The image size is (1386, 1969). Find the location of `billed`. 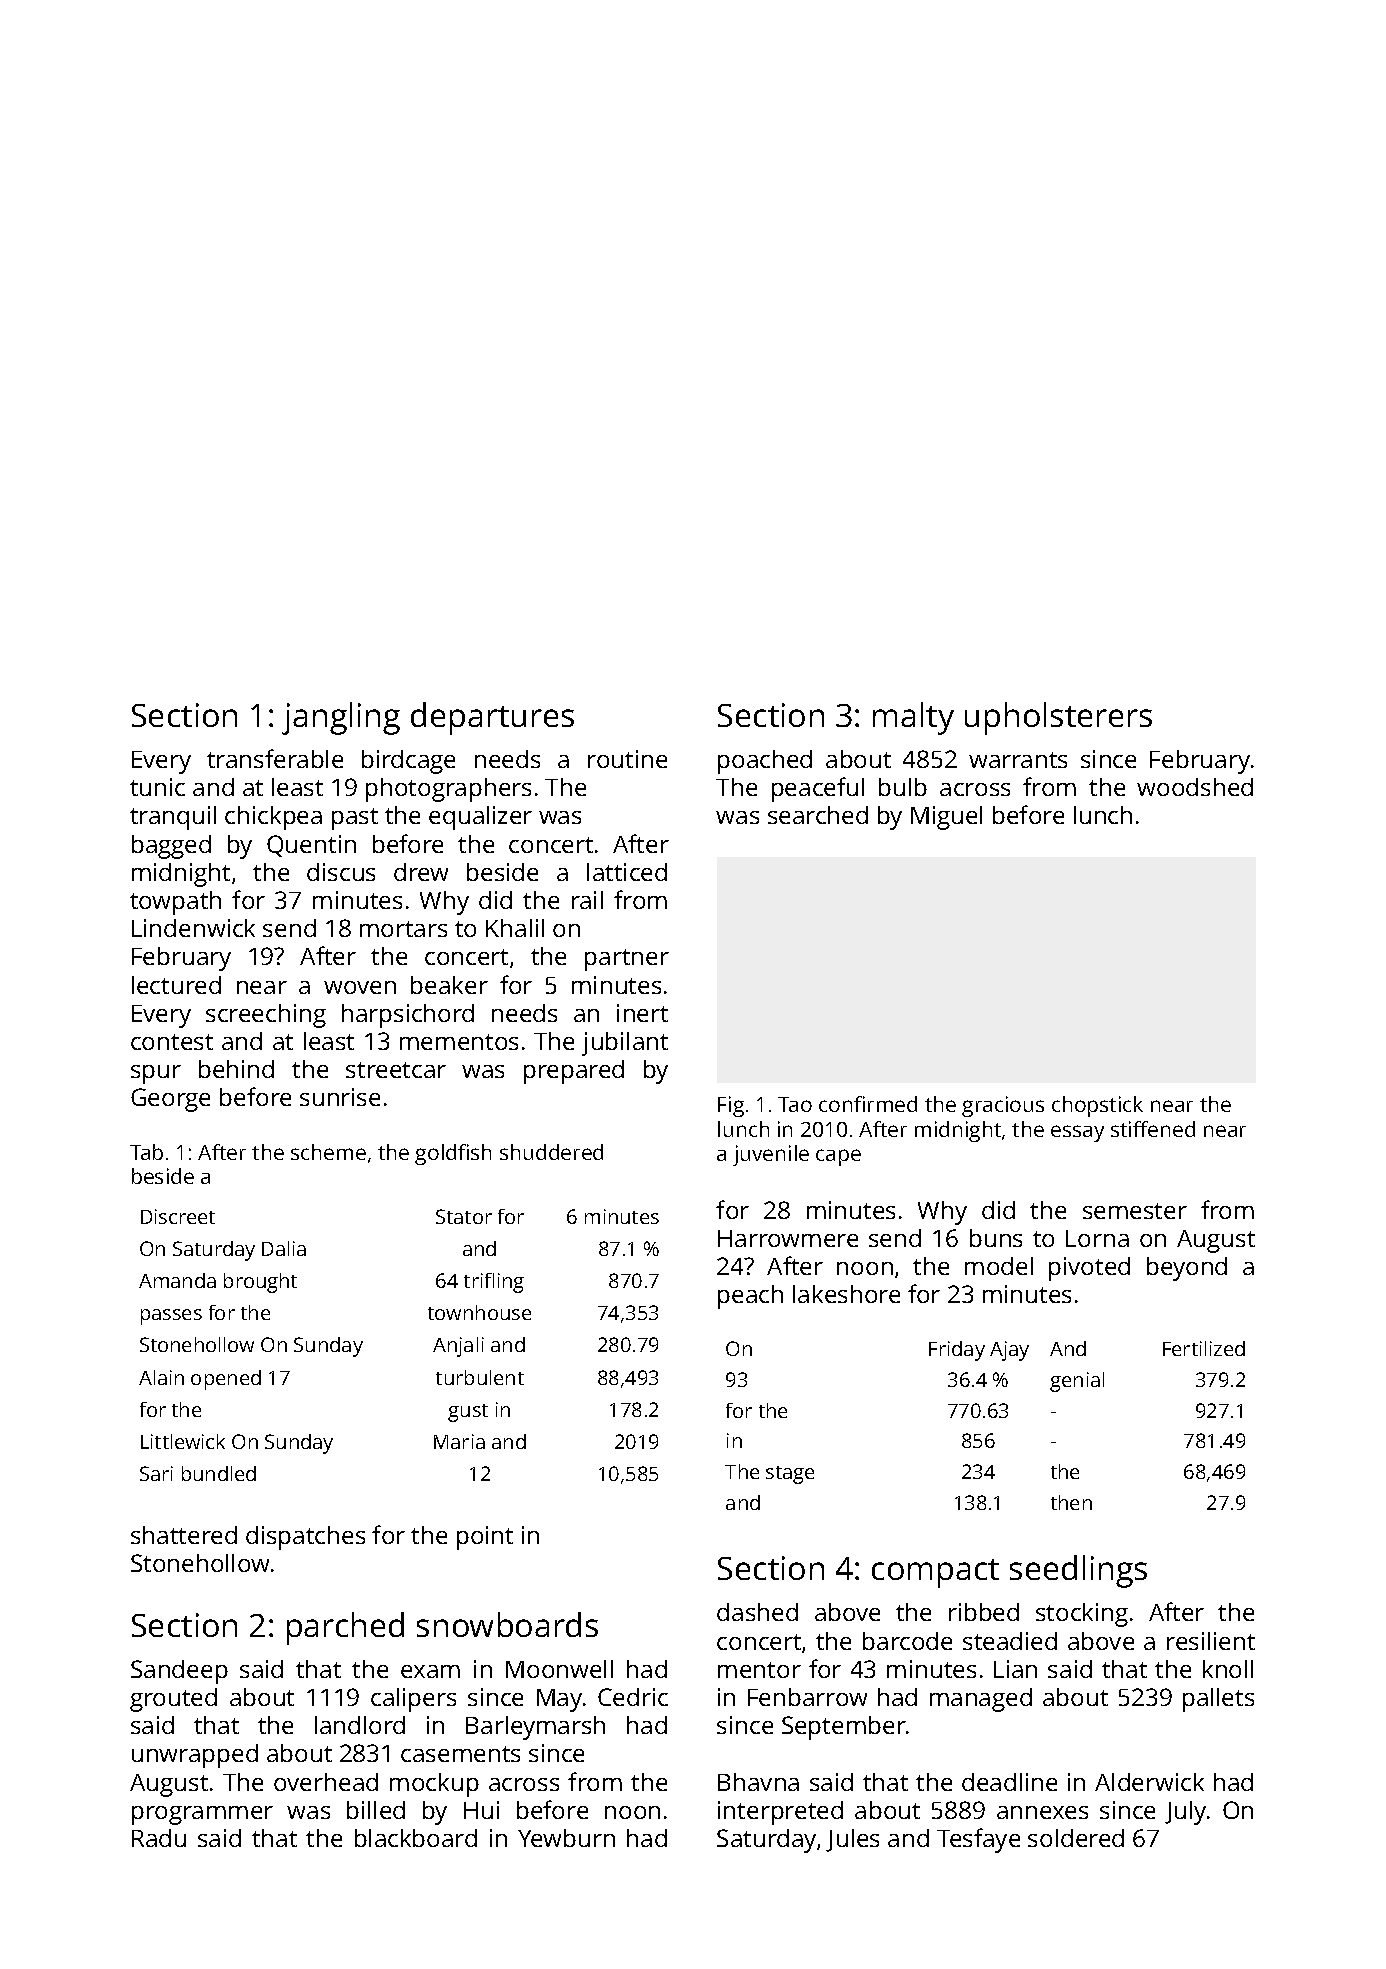

billed is located at coordinates (376, 1810).
